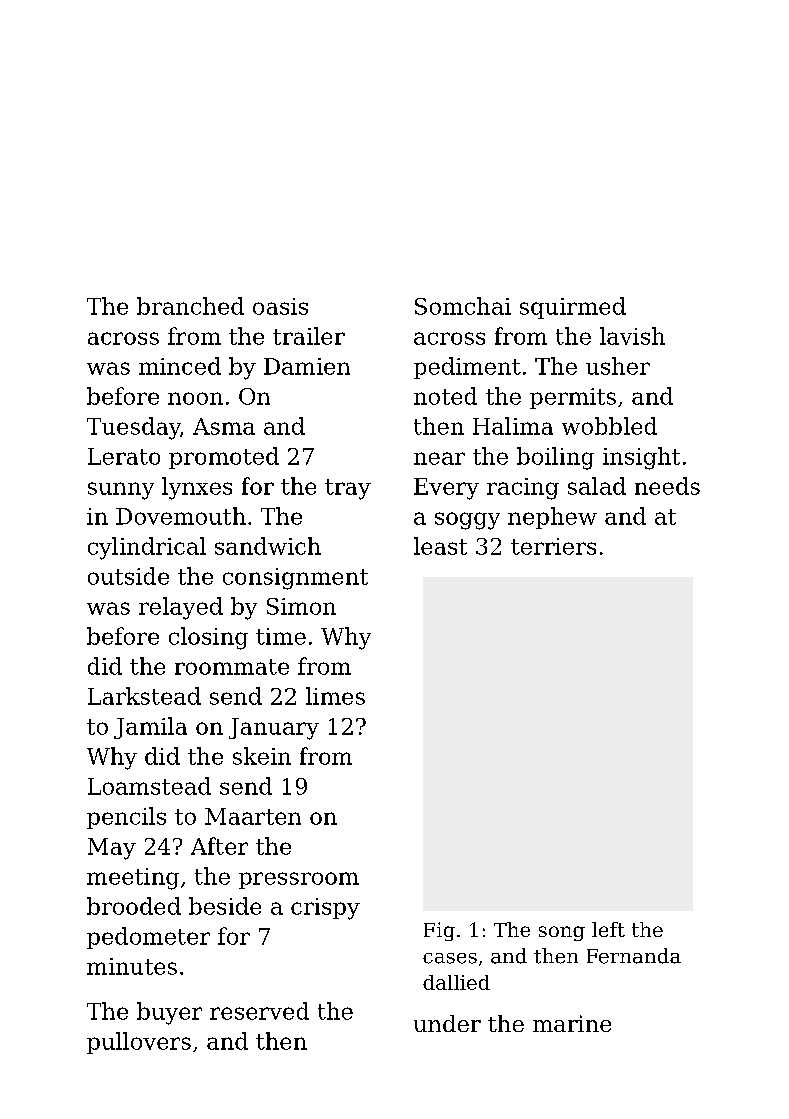 The image size is (789, 1119). I want to click on squirmed, so click(573, 308).
